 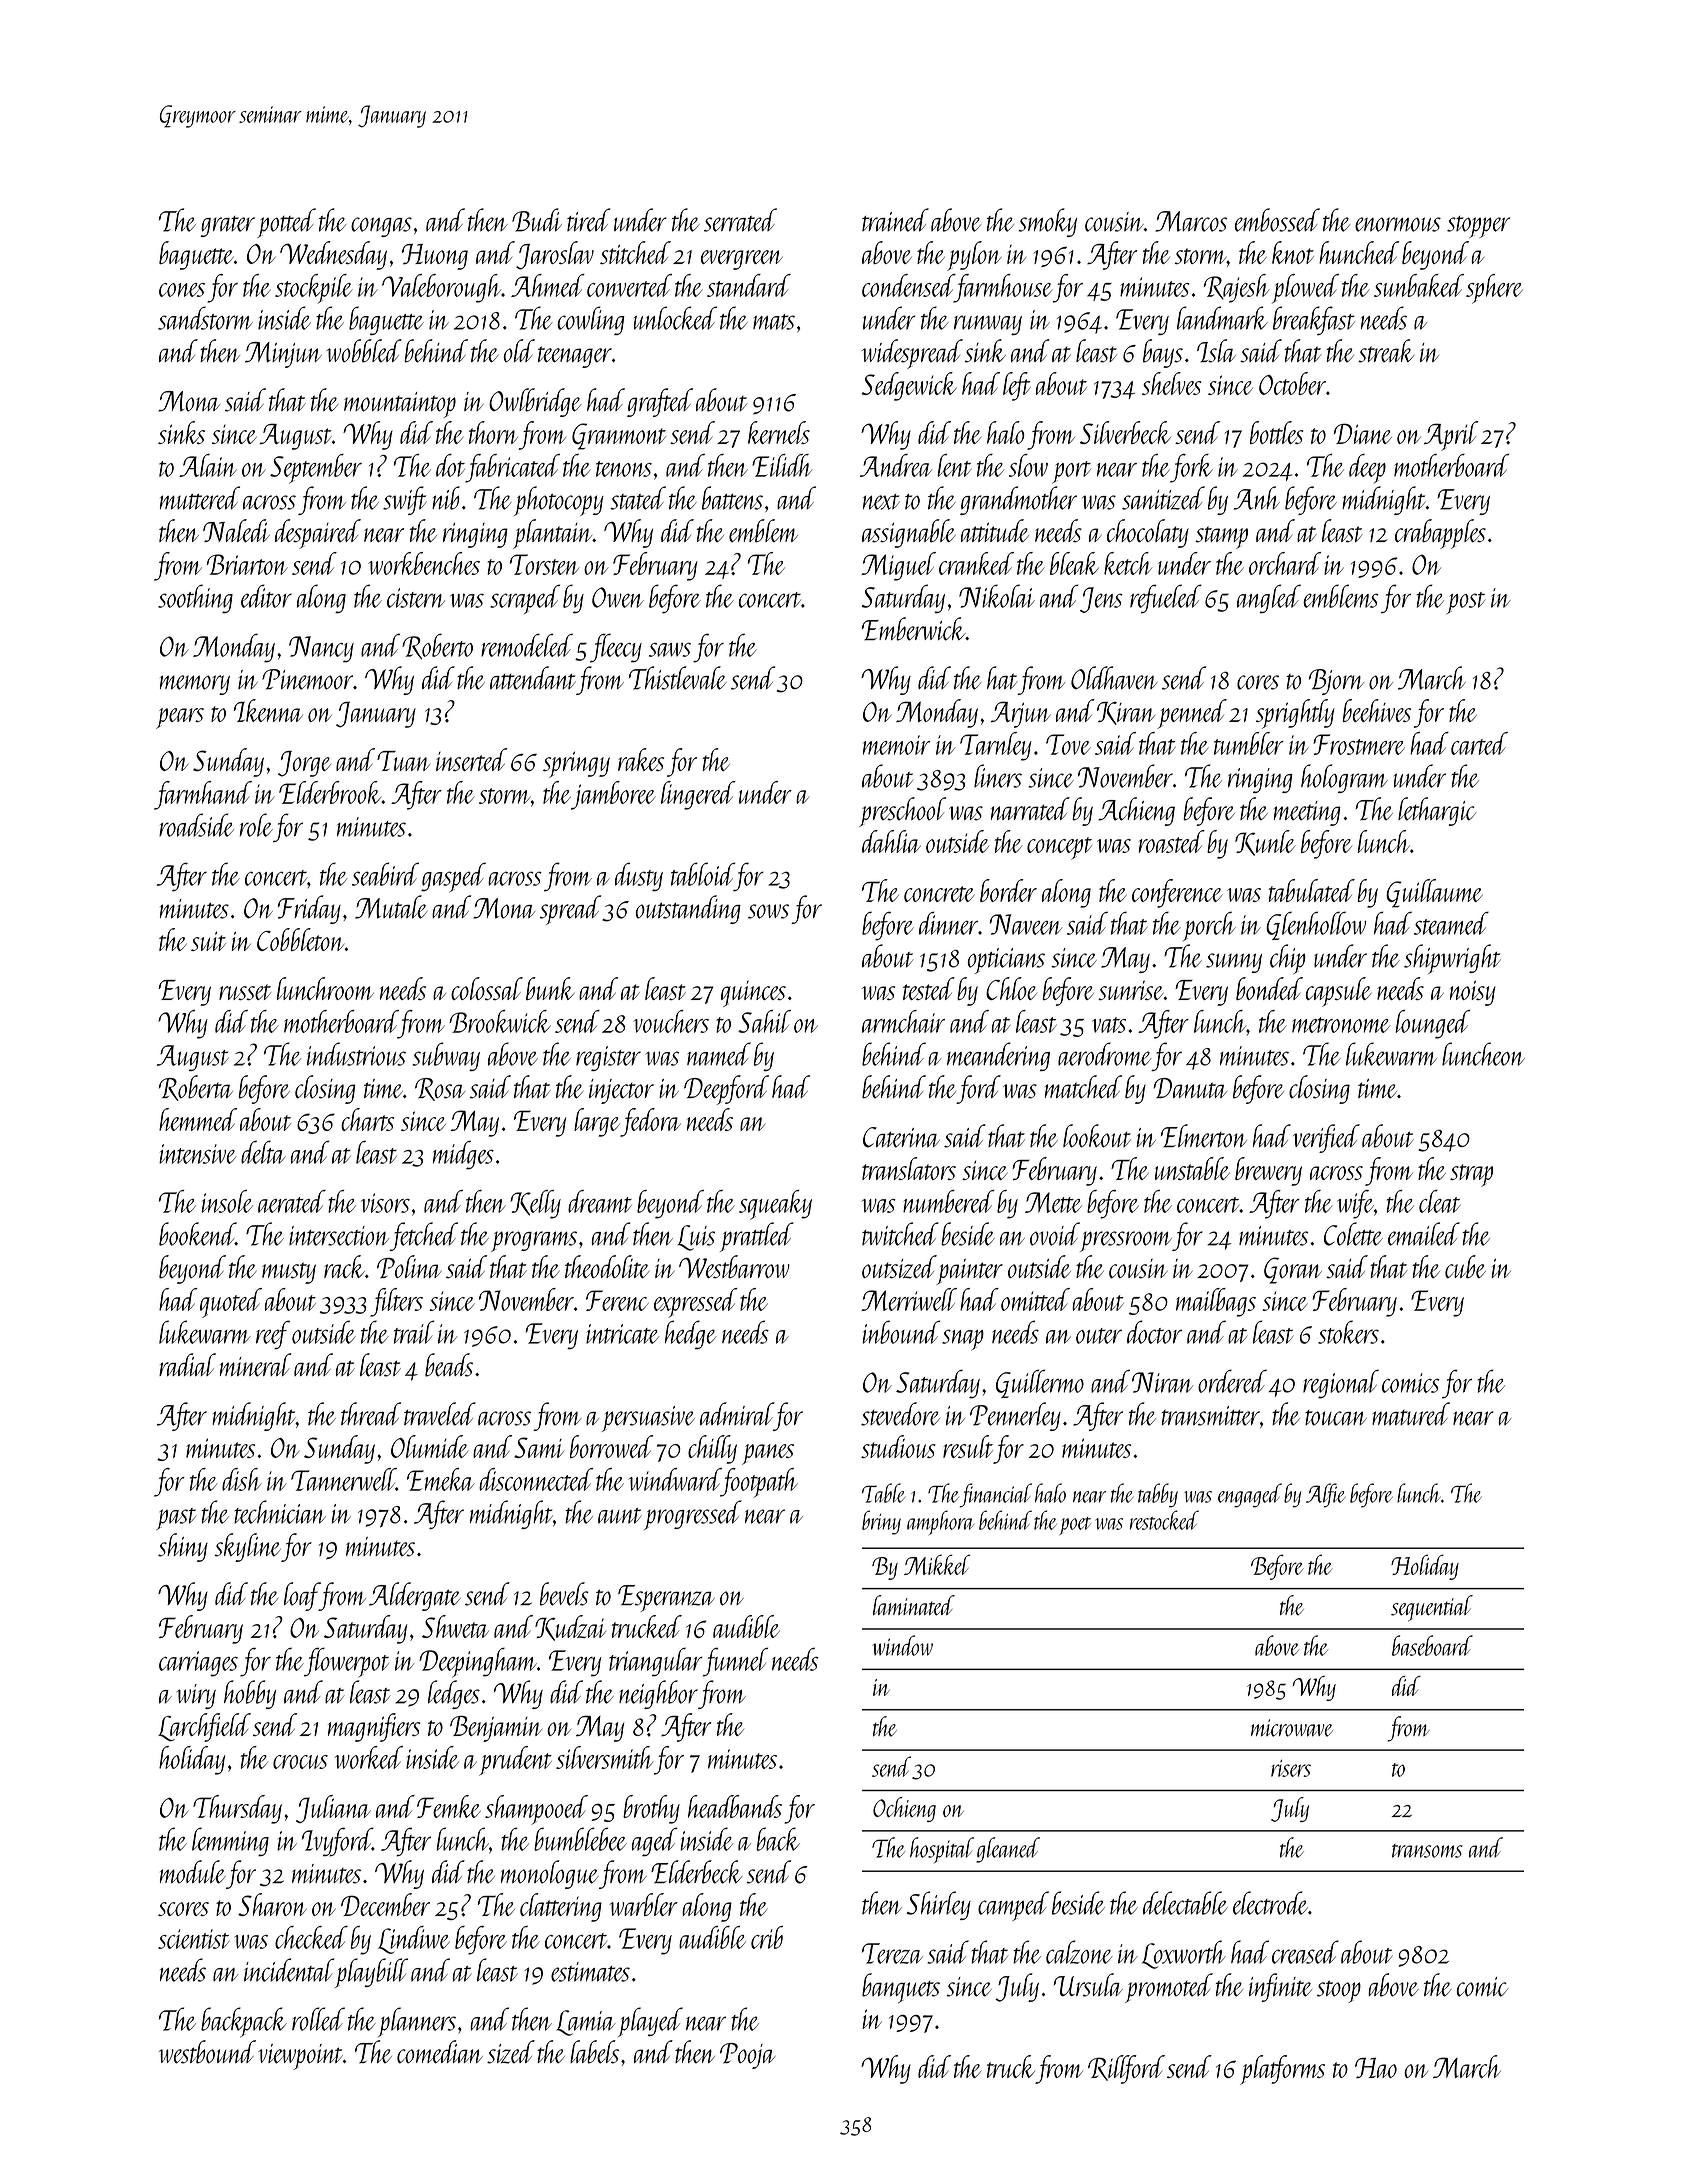 I want to click on seabird, so click(x=385, y=874).
